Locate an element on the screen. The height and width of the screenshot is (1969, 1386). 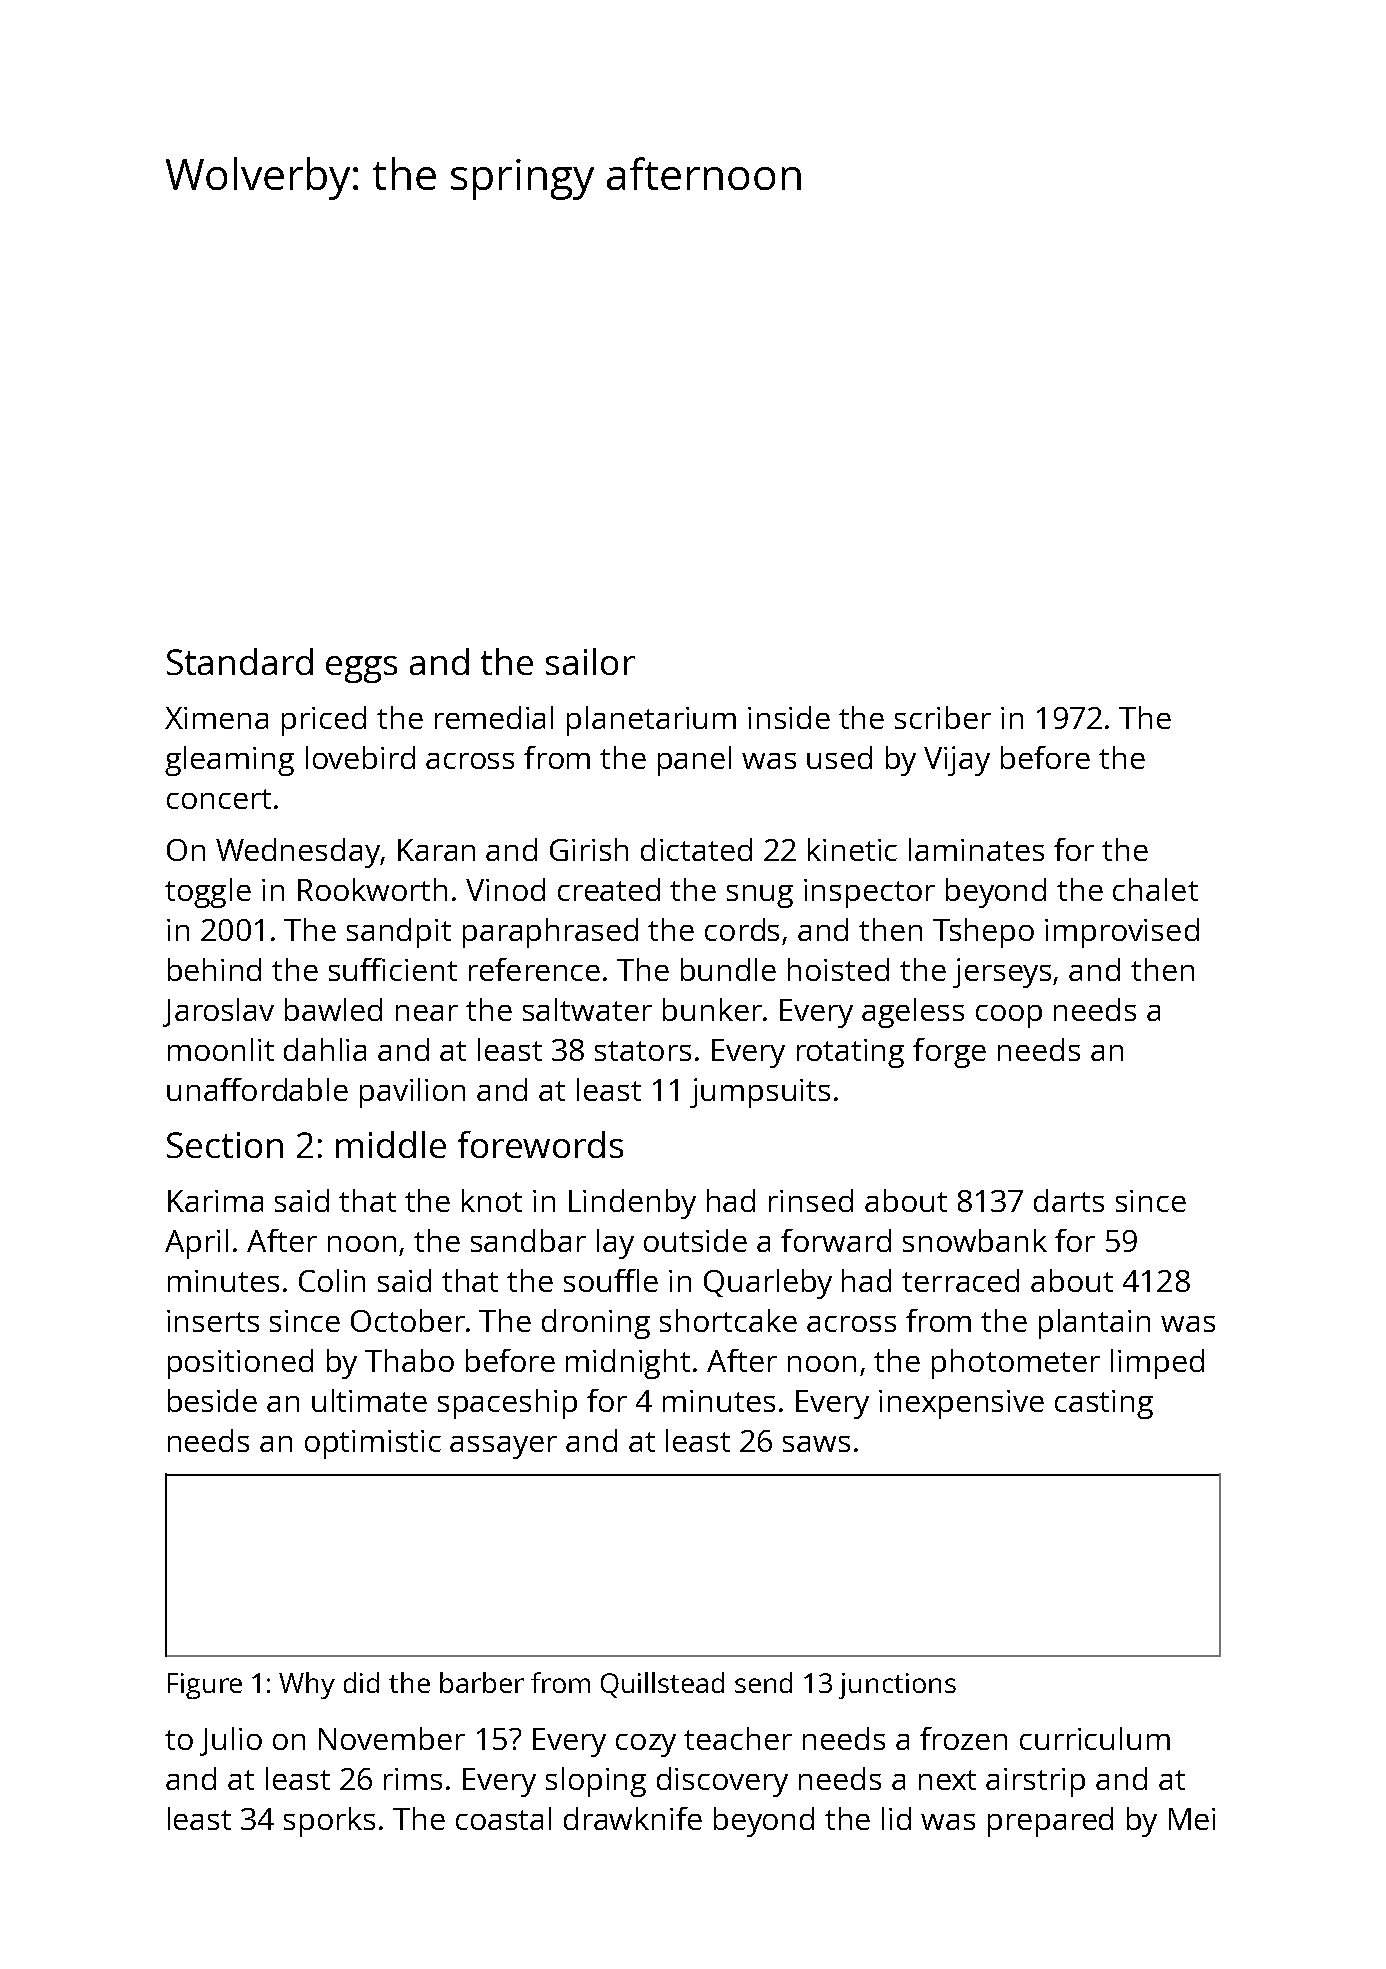
photometer is located at coordinates (1016, 1364).
